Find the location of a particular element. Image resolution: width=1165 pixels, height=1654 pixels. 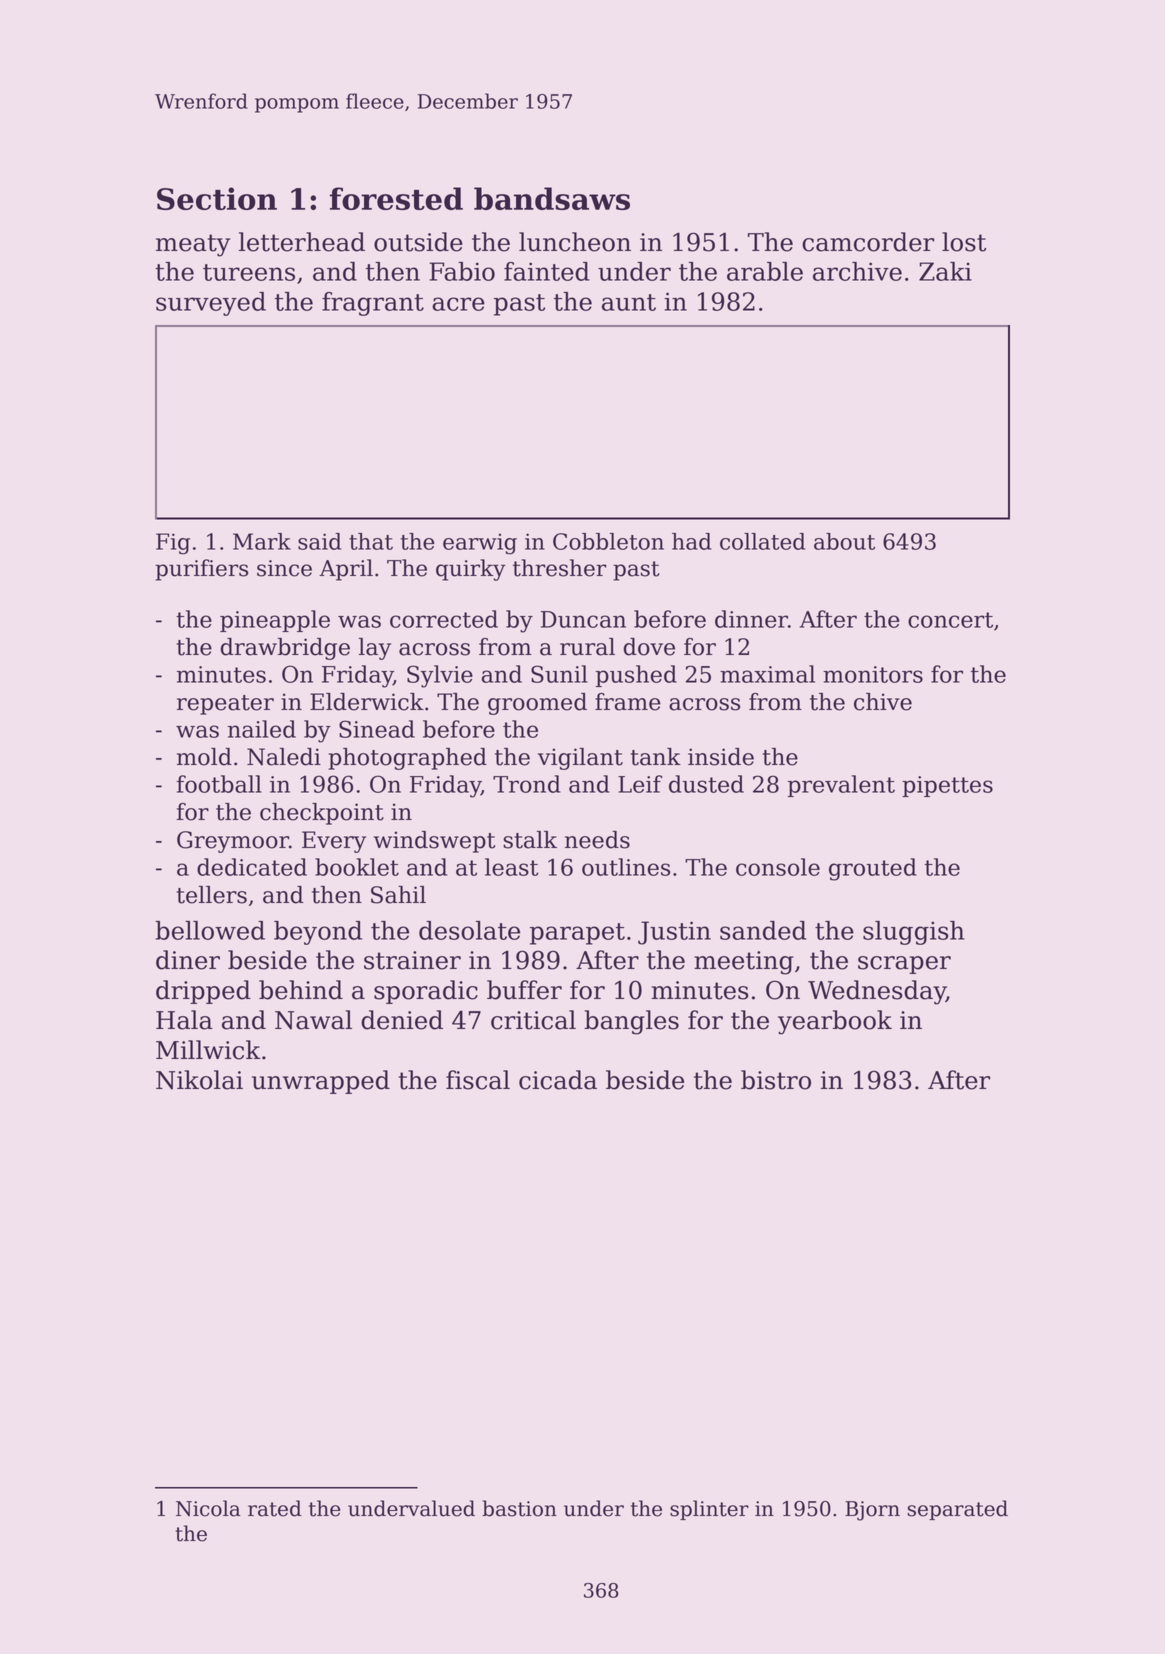

lost is located at coordinates (964, 242).
